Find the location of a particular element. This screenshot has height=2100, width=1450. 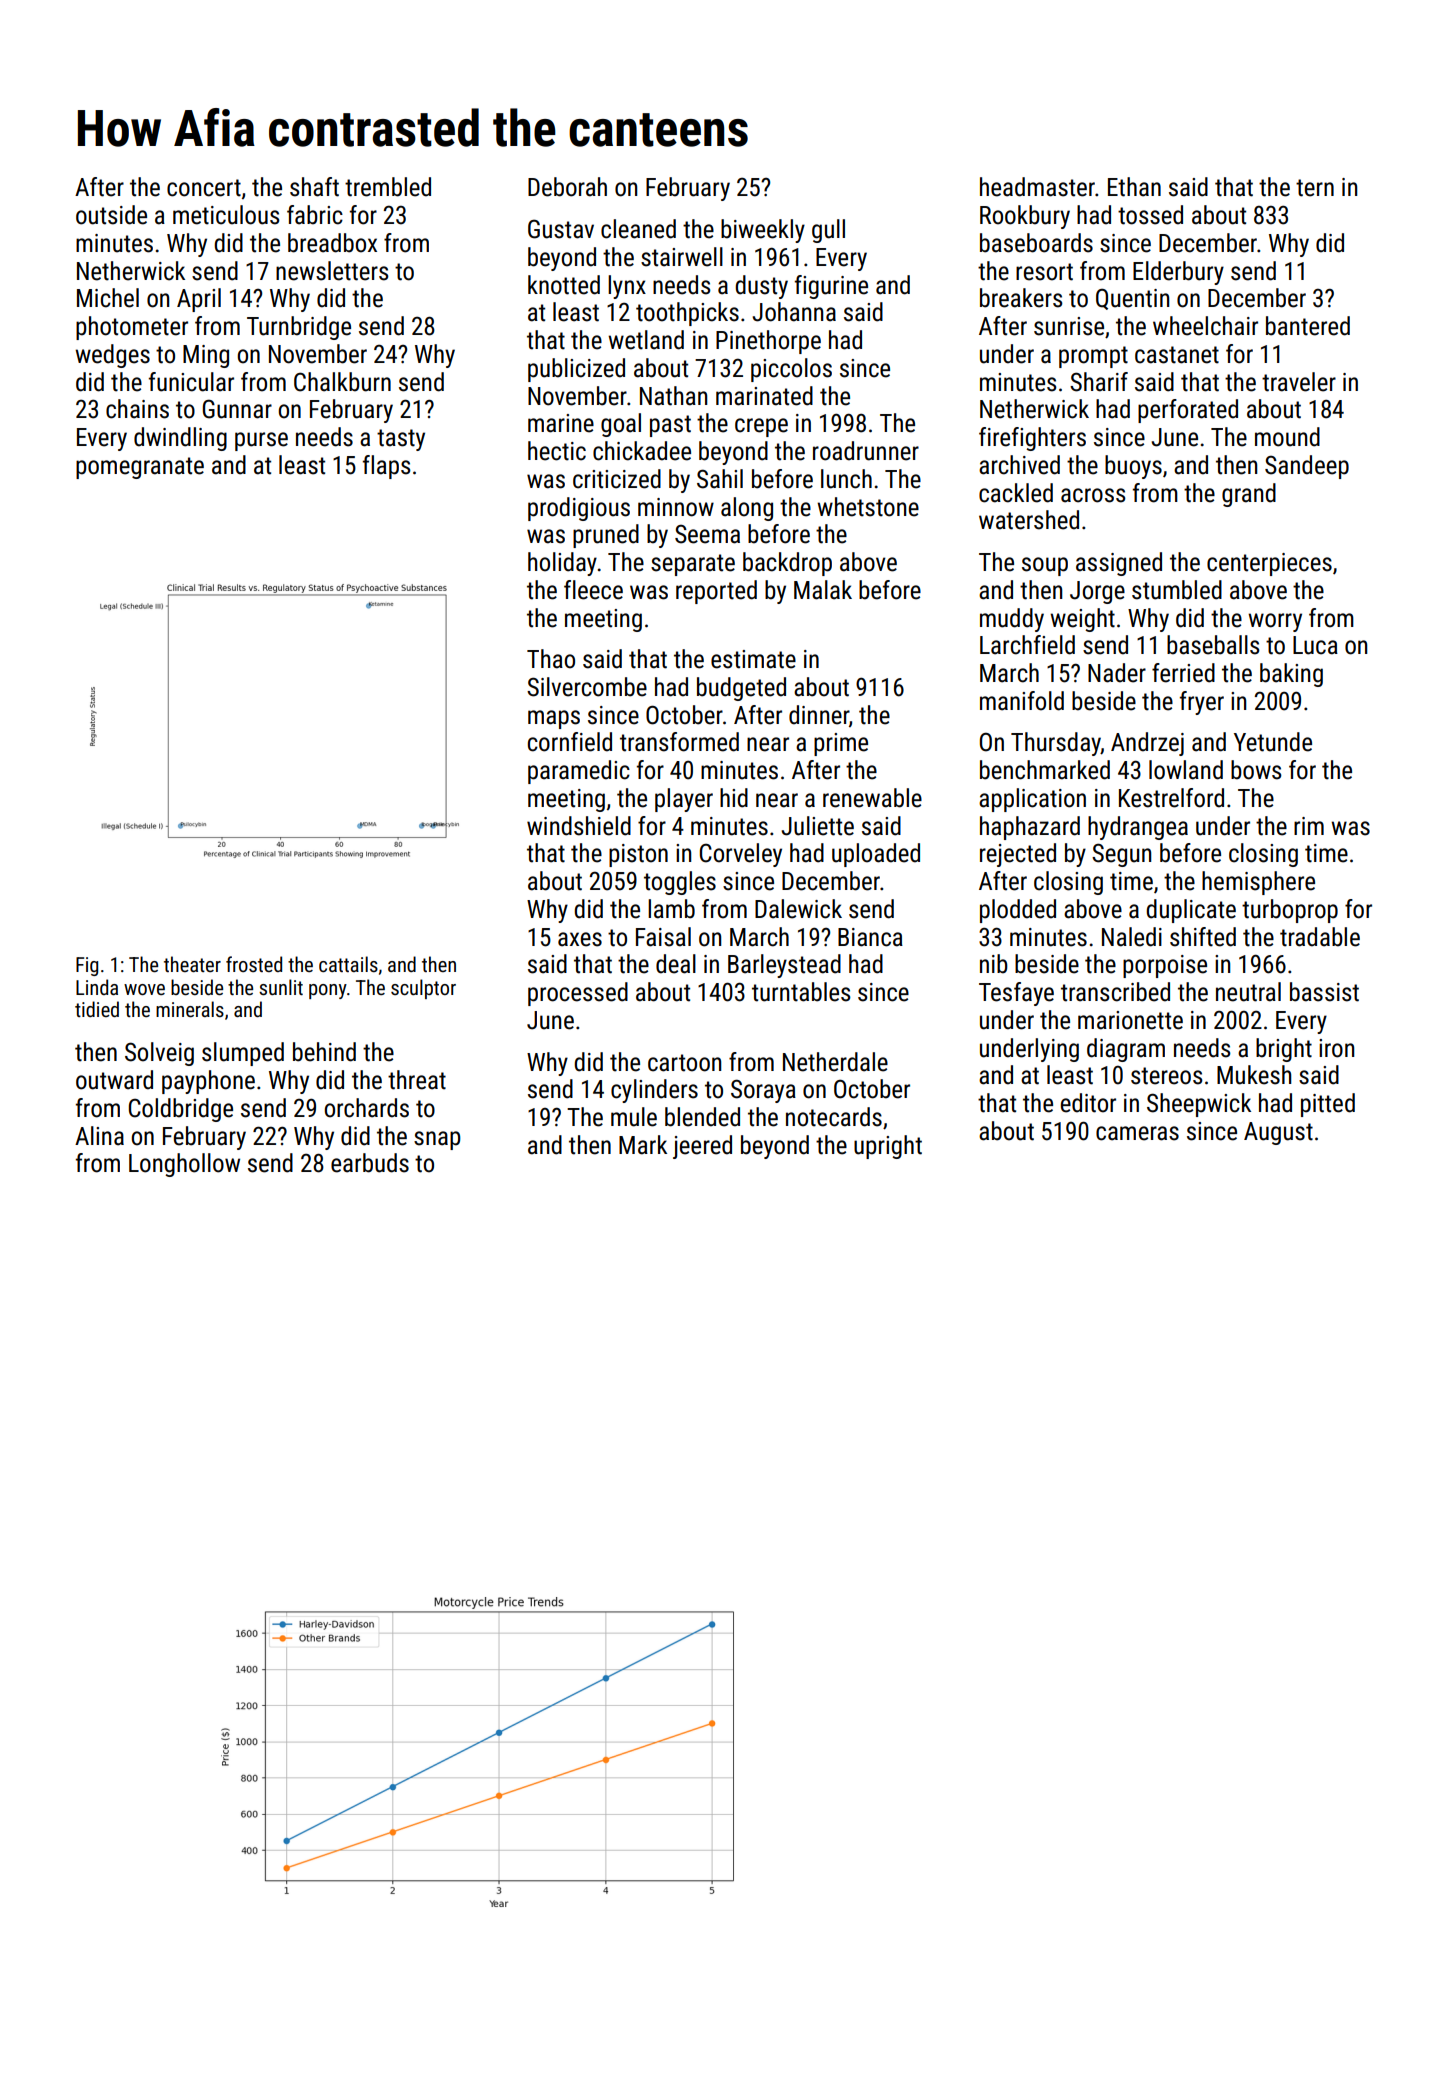

bows is located at coordinates (1256, 770).
